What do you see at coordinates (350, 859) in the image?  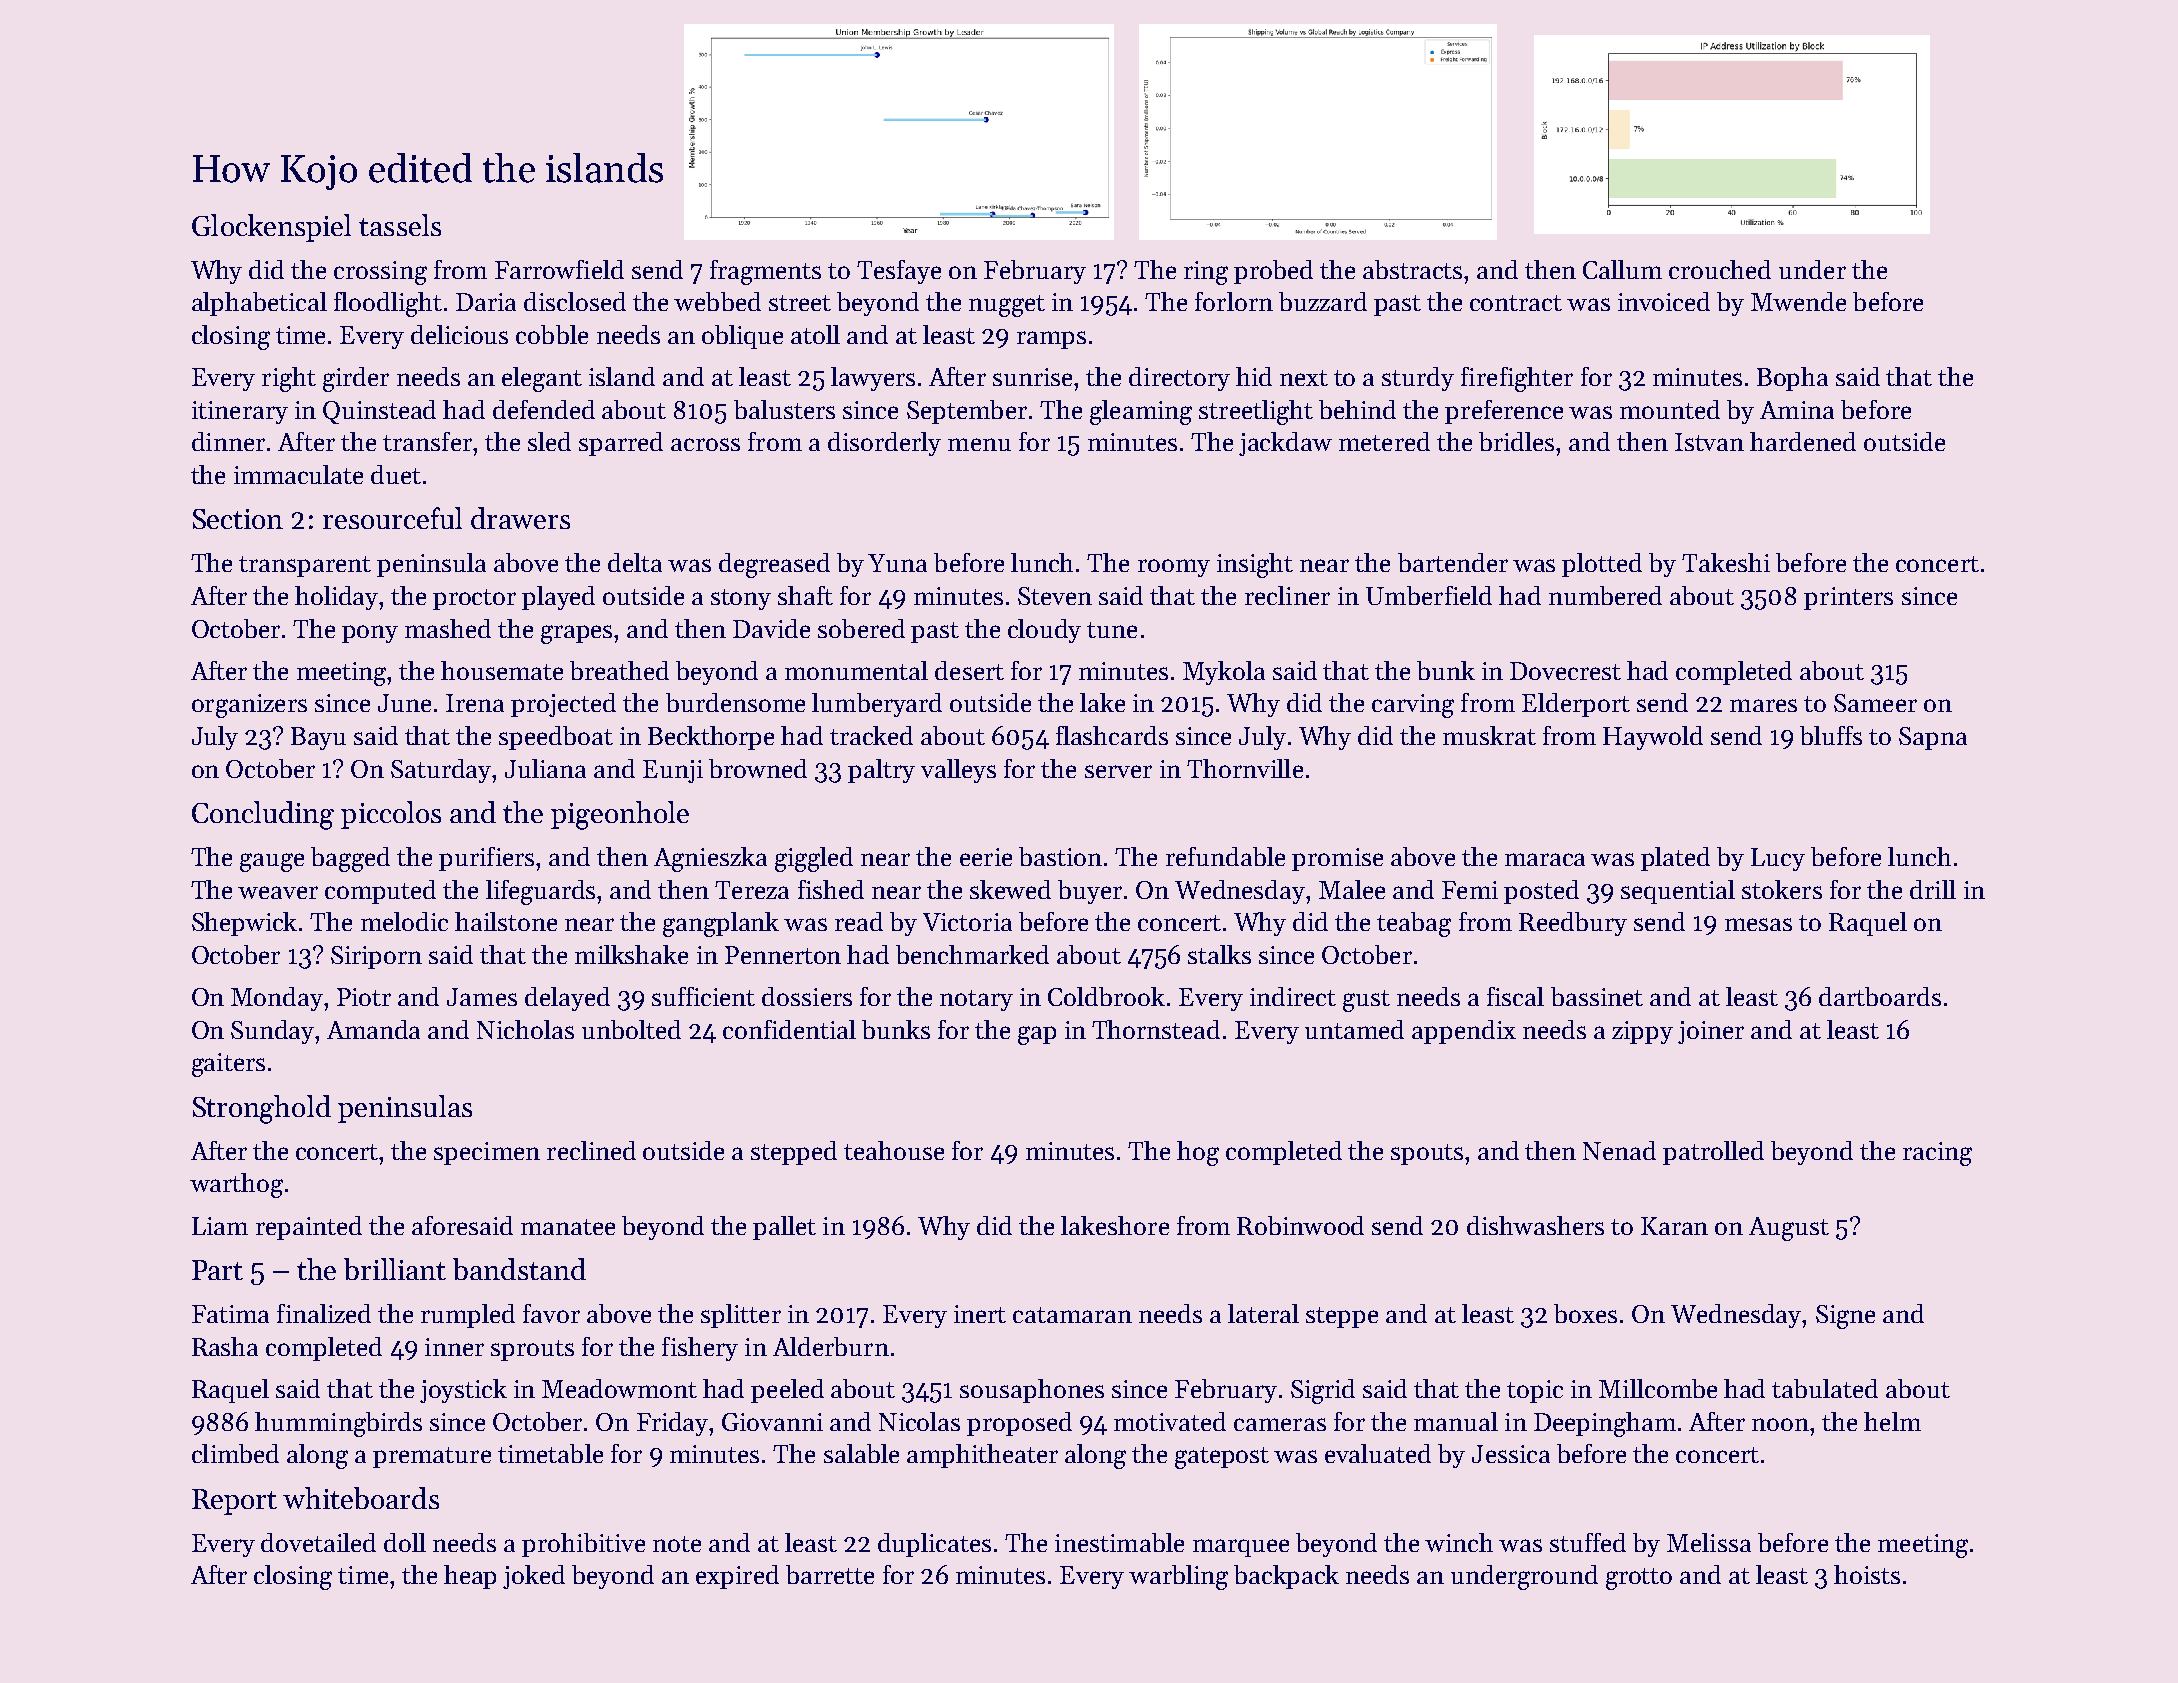 I see `bagged` at bounding box center [350, 859].
